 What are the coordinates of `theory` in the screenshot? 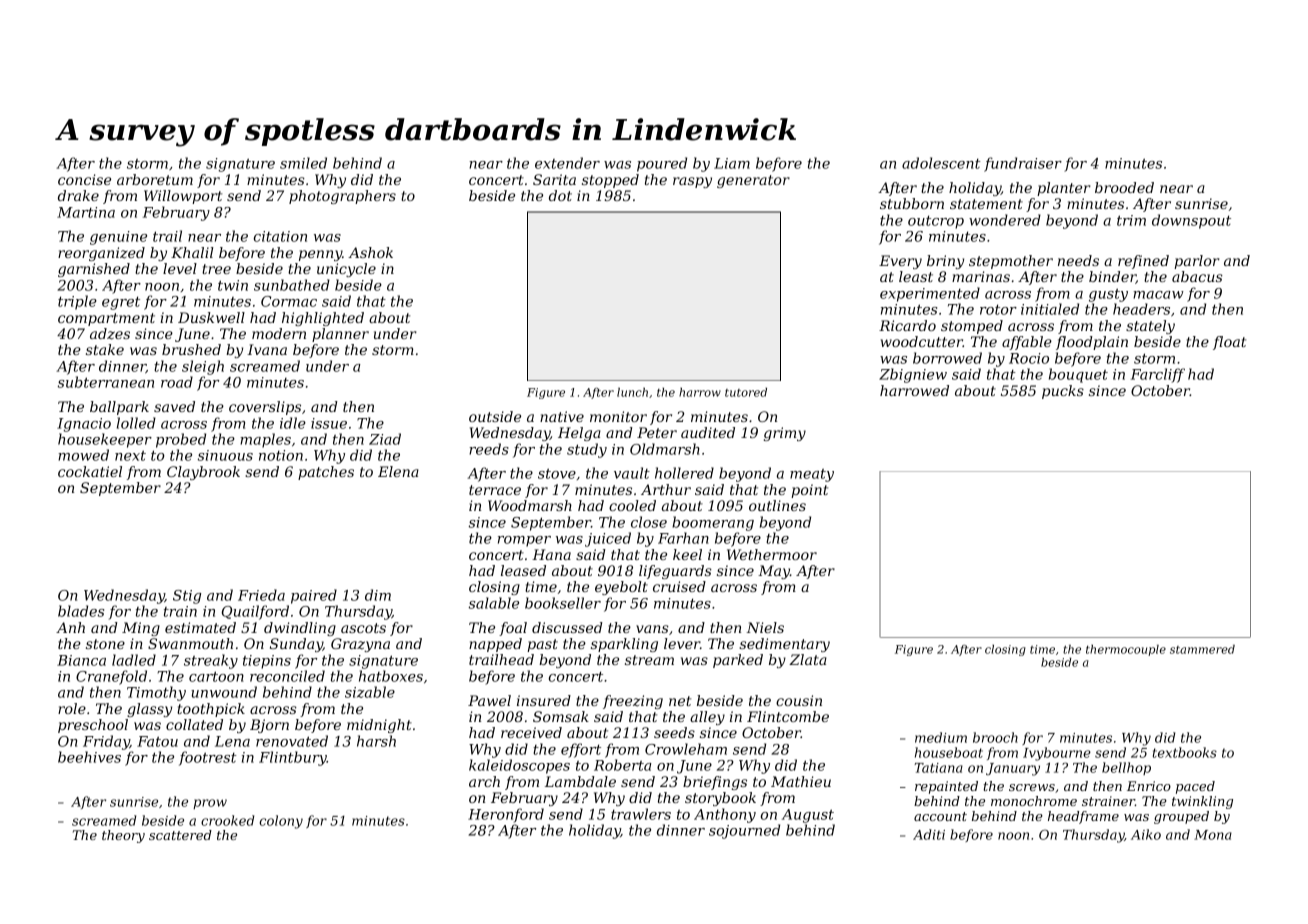 It's located at (123, 836).
